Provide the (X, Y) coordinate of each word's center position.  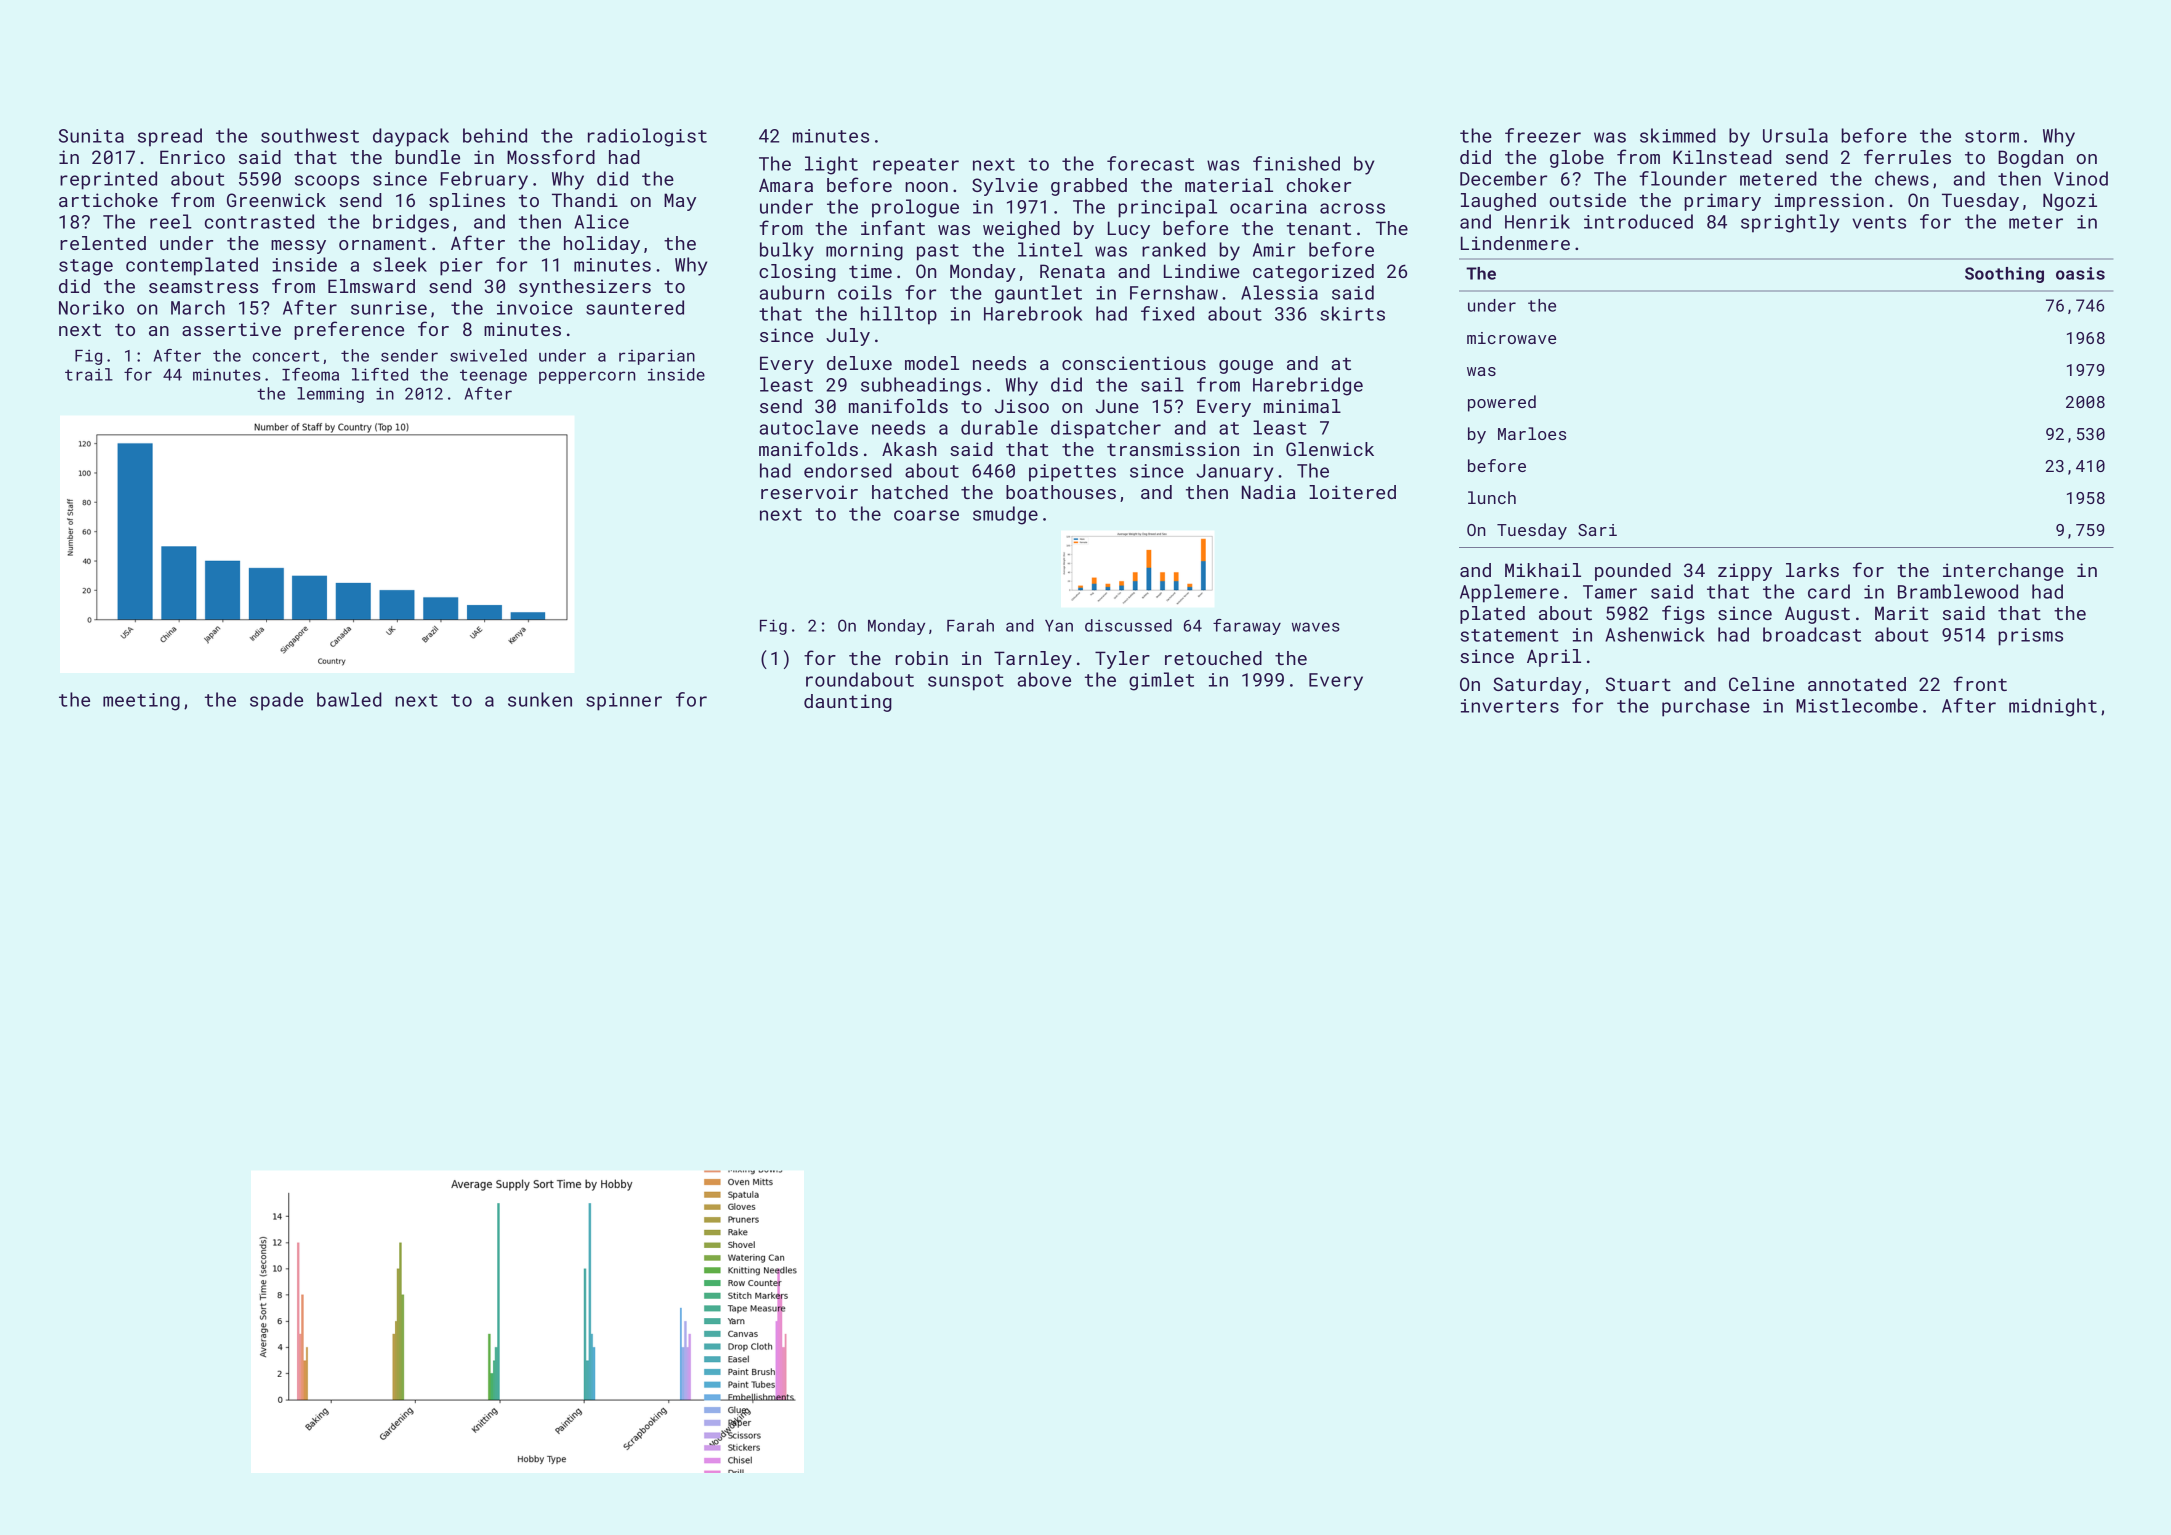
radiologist (647, 137)
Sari (1597, 530)
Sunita (91, 136)
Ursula (1795, 135)
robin (922, 658)
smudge (1005, 515)
